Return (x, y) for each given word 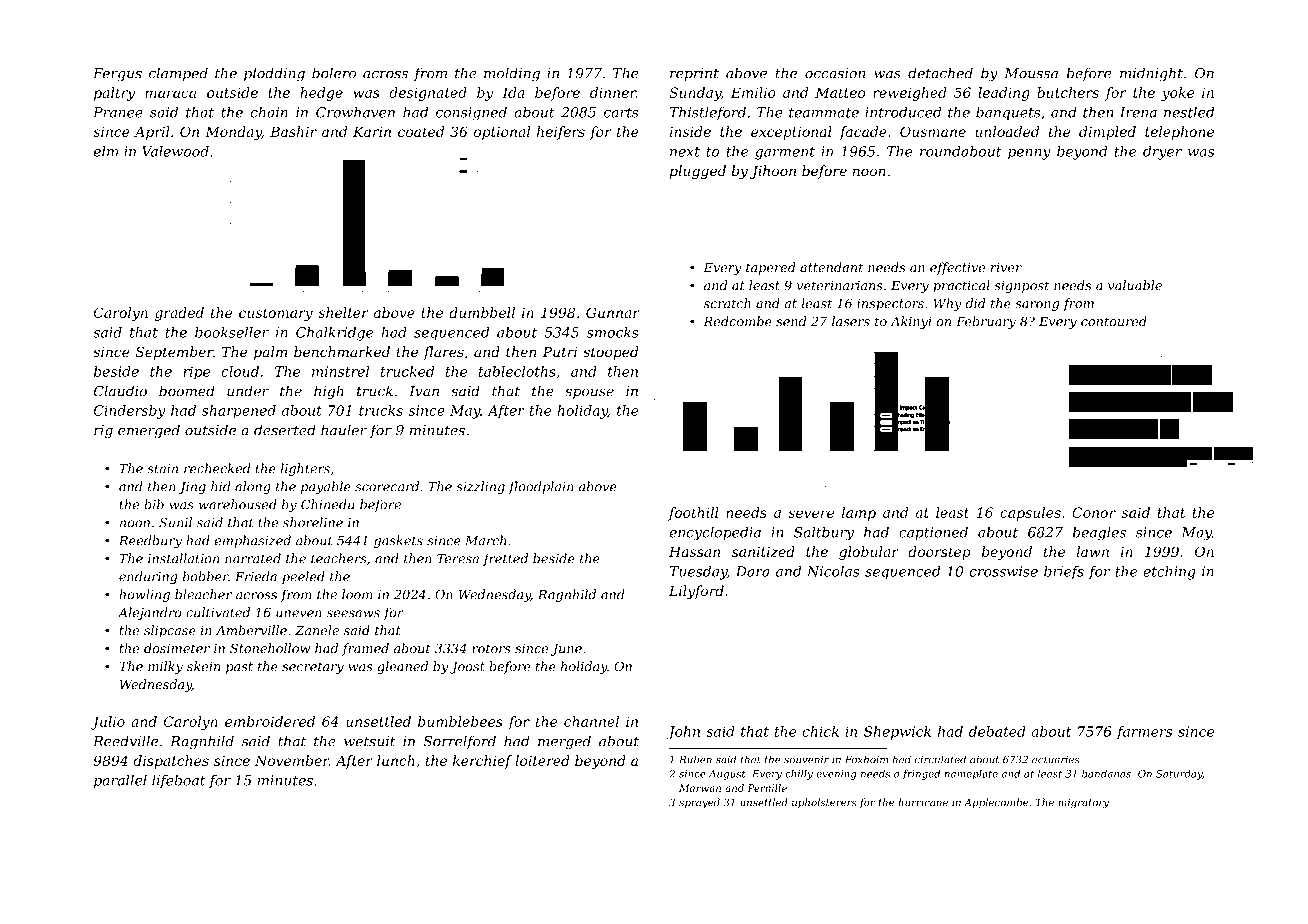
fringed (921, 775)
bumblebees (460, 721)
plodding (274, 74)
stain (162, 469)
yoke (1177, 94)
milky (165, 667)
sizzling (480, 487)
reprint (694, 74)
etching (1169, 573)
